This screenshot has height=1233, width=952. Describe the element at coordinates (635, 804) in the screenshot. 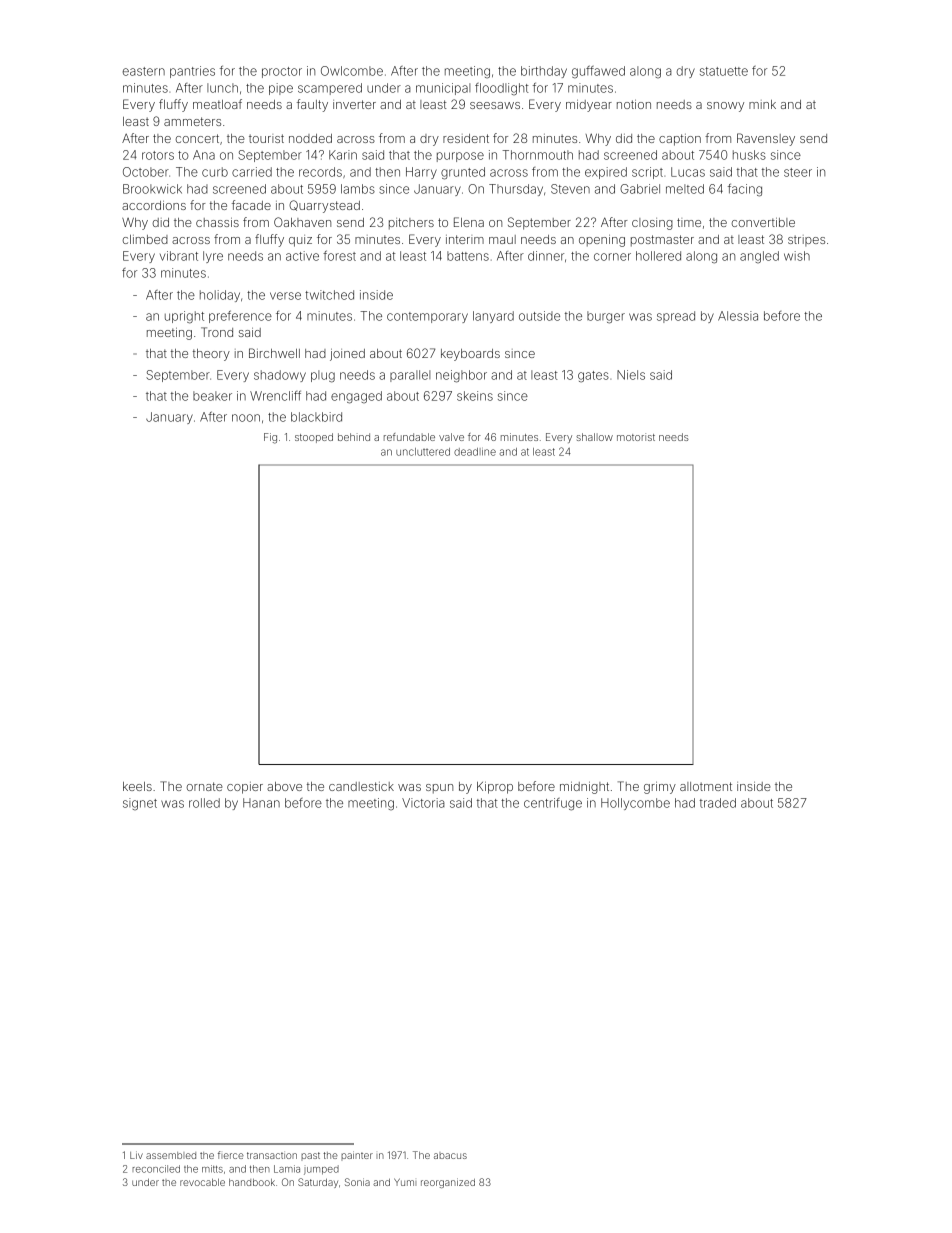

I see `Hollycombe` at that location.
